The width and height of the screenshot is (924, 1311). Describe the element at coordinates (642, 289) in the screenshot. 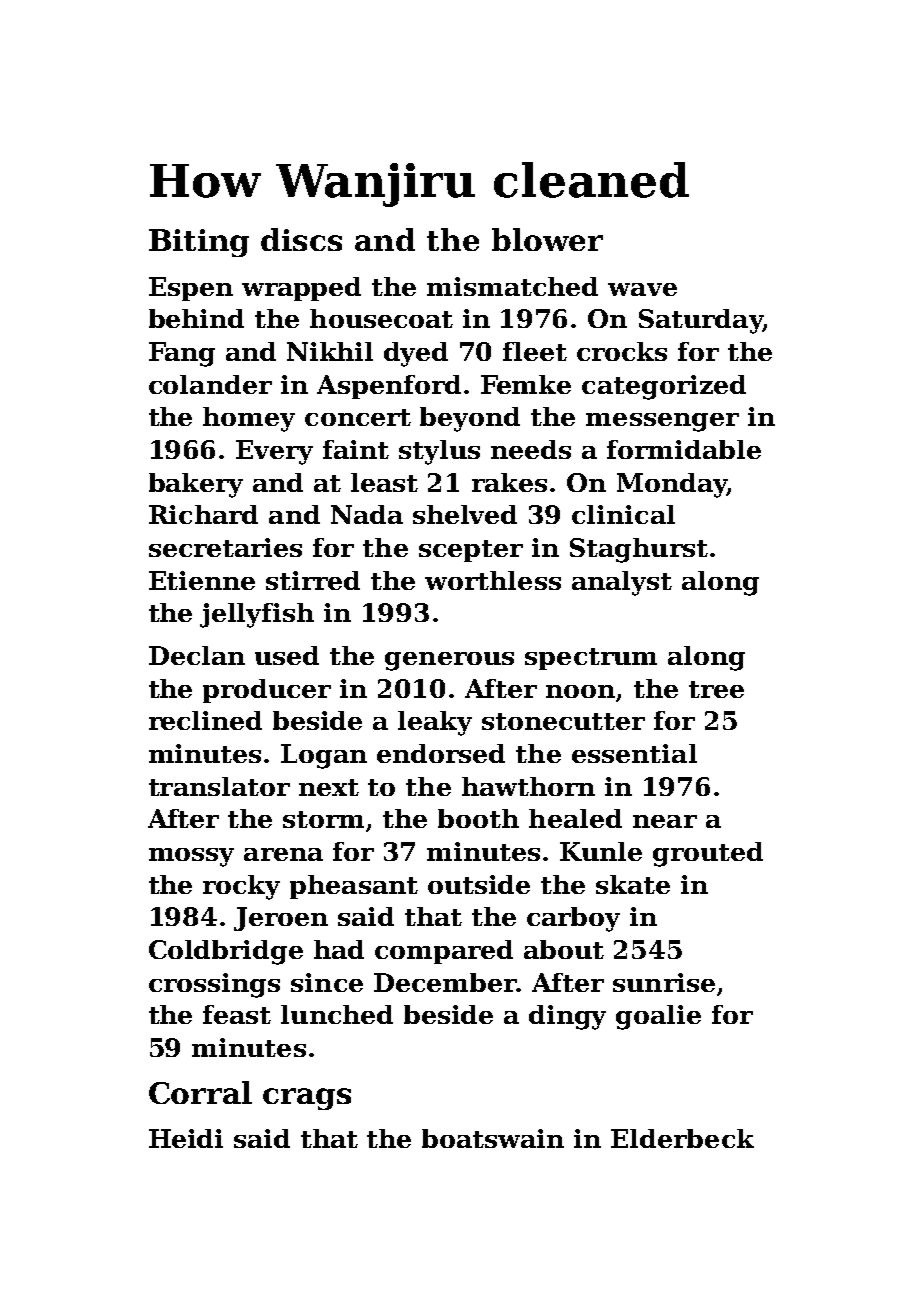

I see `wave` at that location.
